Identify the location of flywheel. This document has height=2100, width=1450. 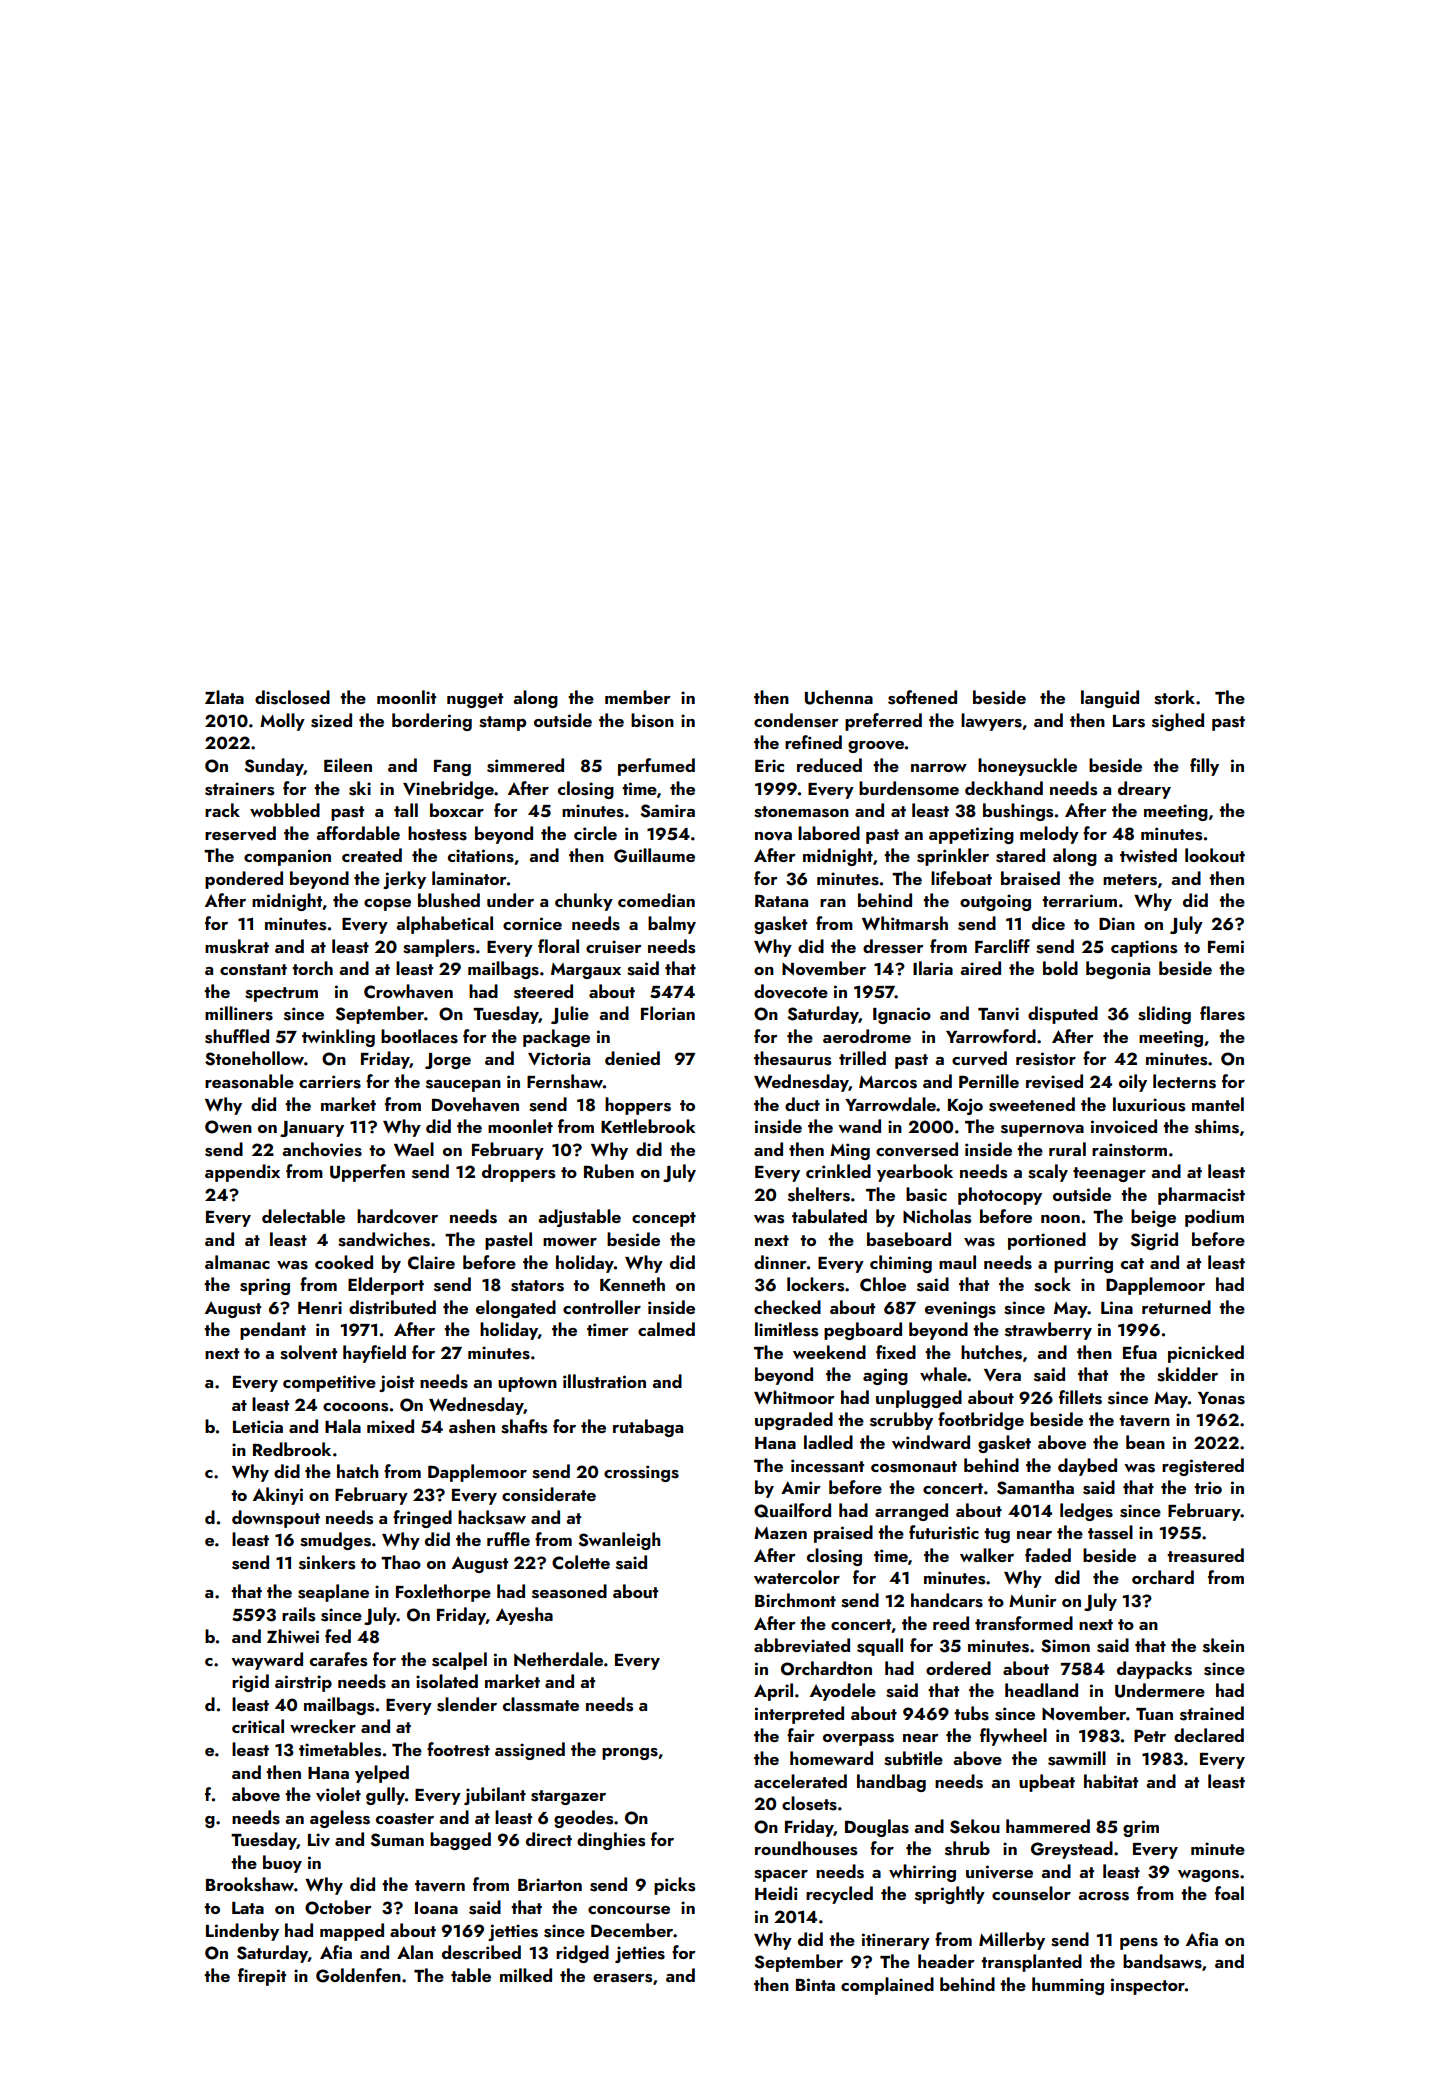
(1013, 1737).
